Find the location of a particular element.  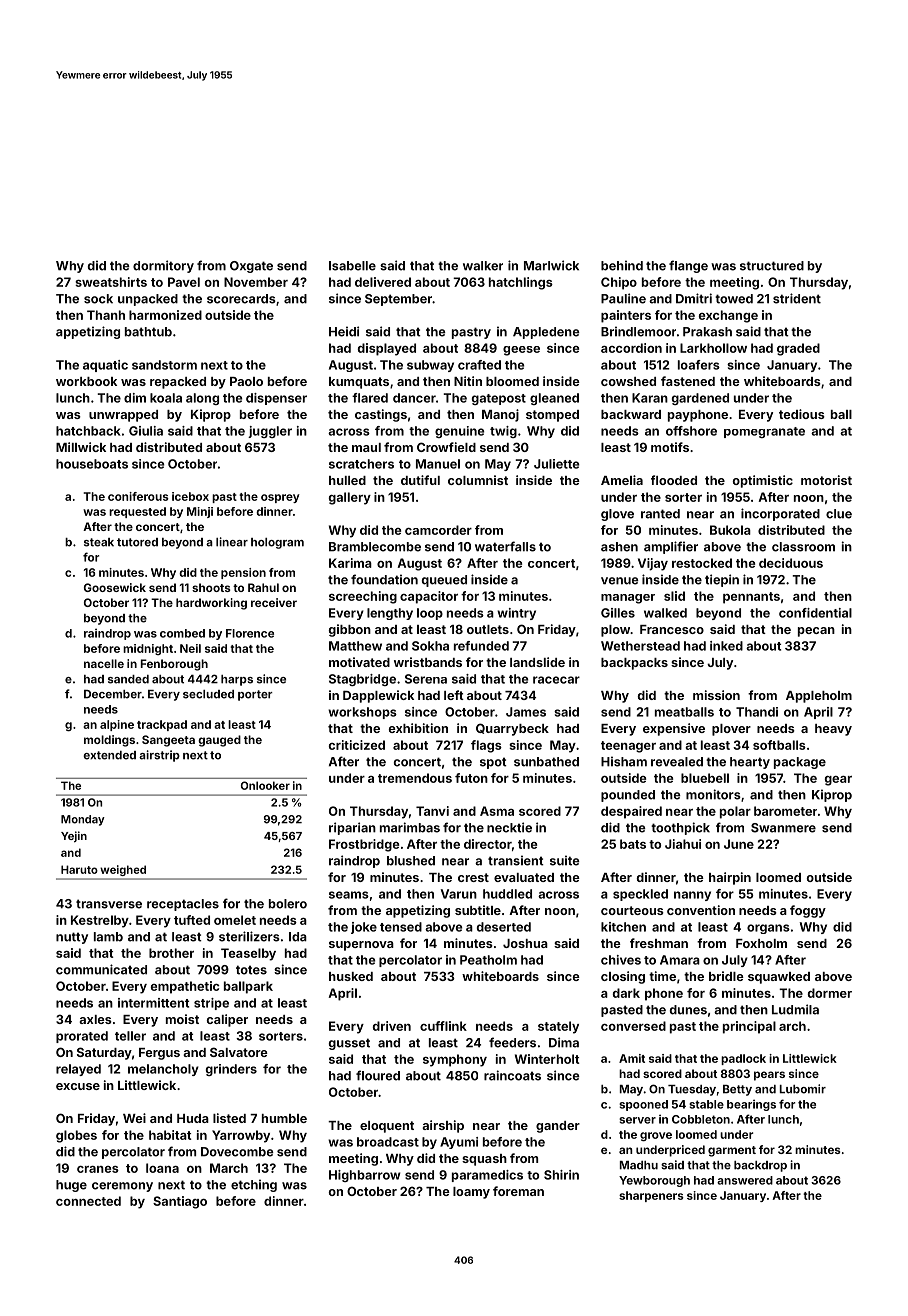

deserted is located at coordinates (504, 927).
